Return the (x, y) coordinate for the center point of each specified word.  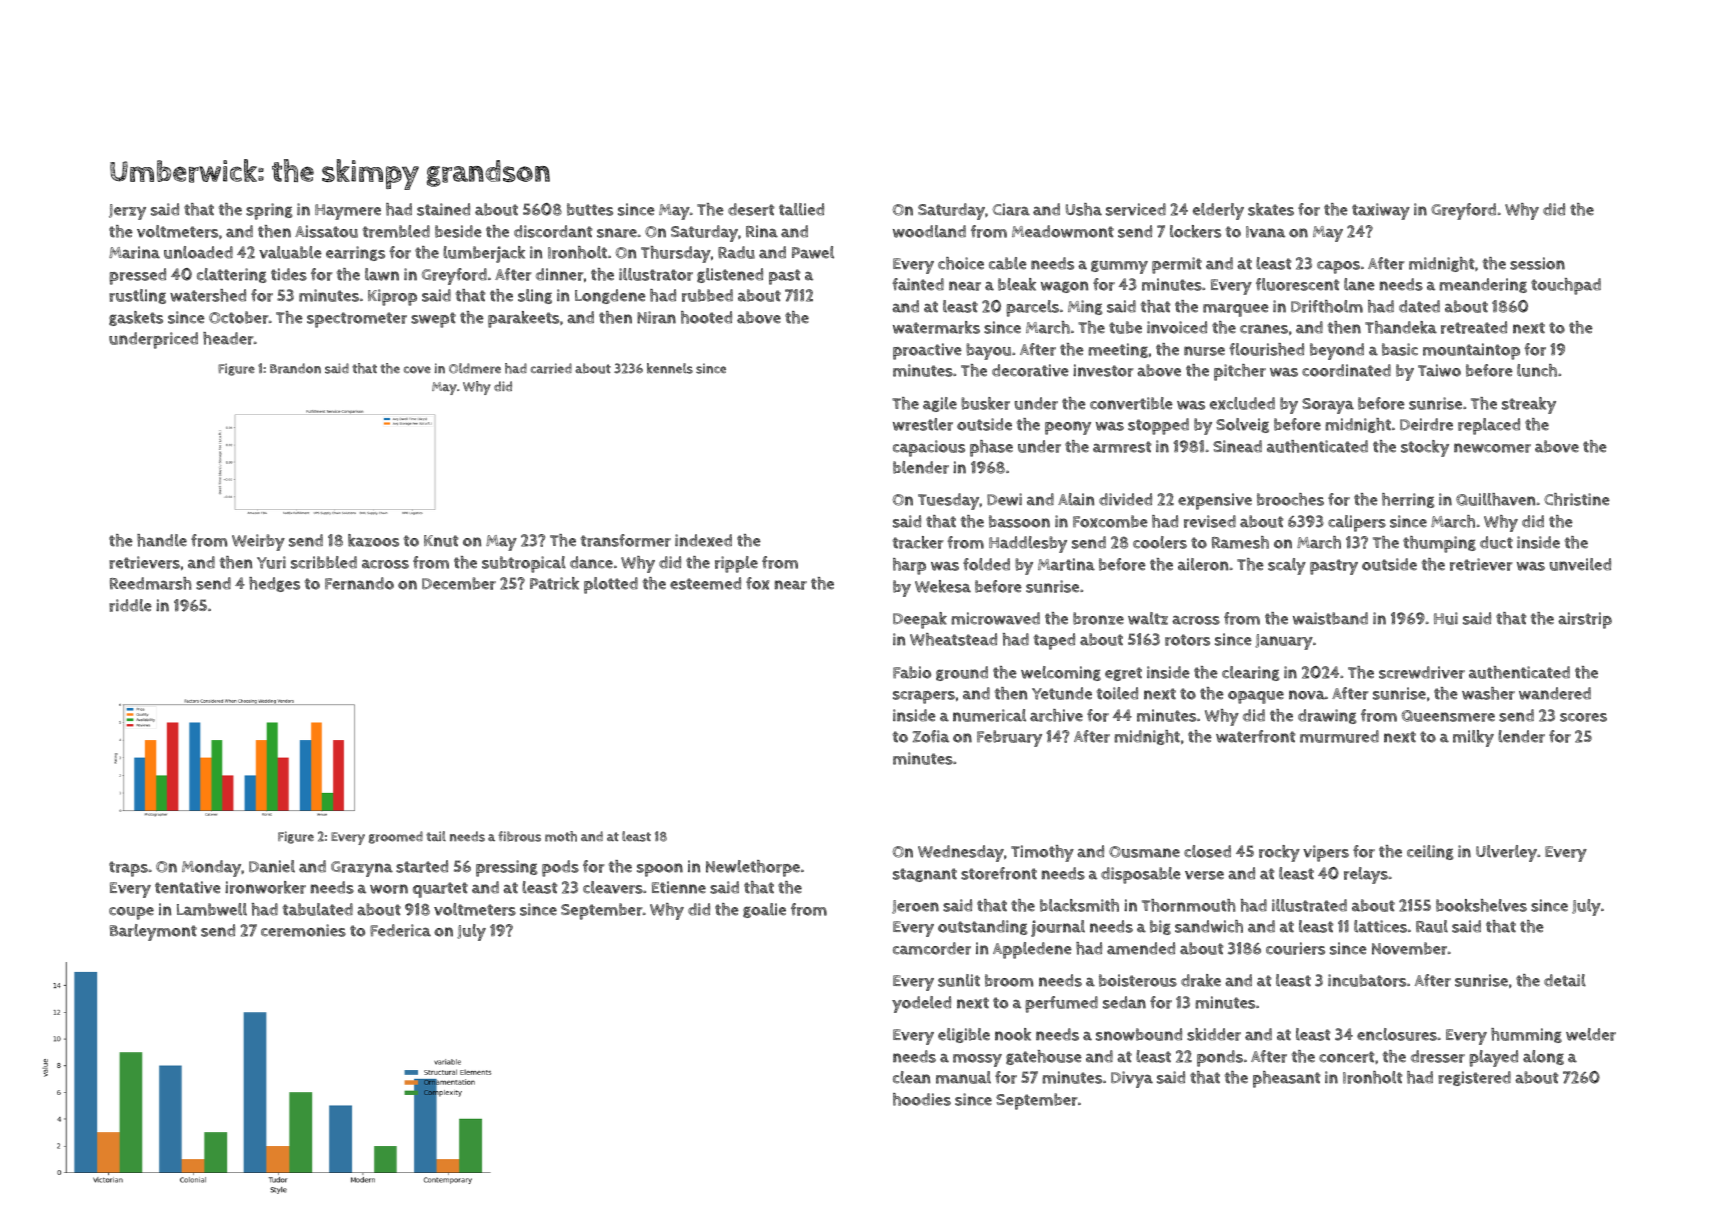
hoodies (922, 1099)
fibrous (519, 836)
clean (911, 1077)
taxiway (1381, 211)
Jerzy (127, 212)
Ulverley (1506, 853)
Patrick (554, 583)
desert (751, 209)
